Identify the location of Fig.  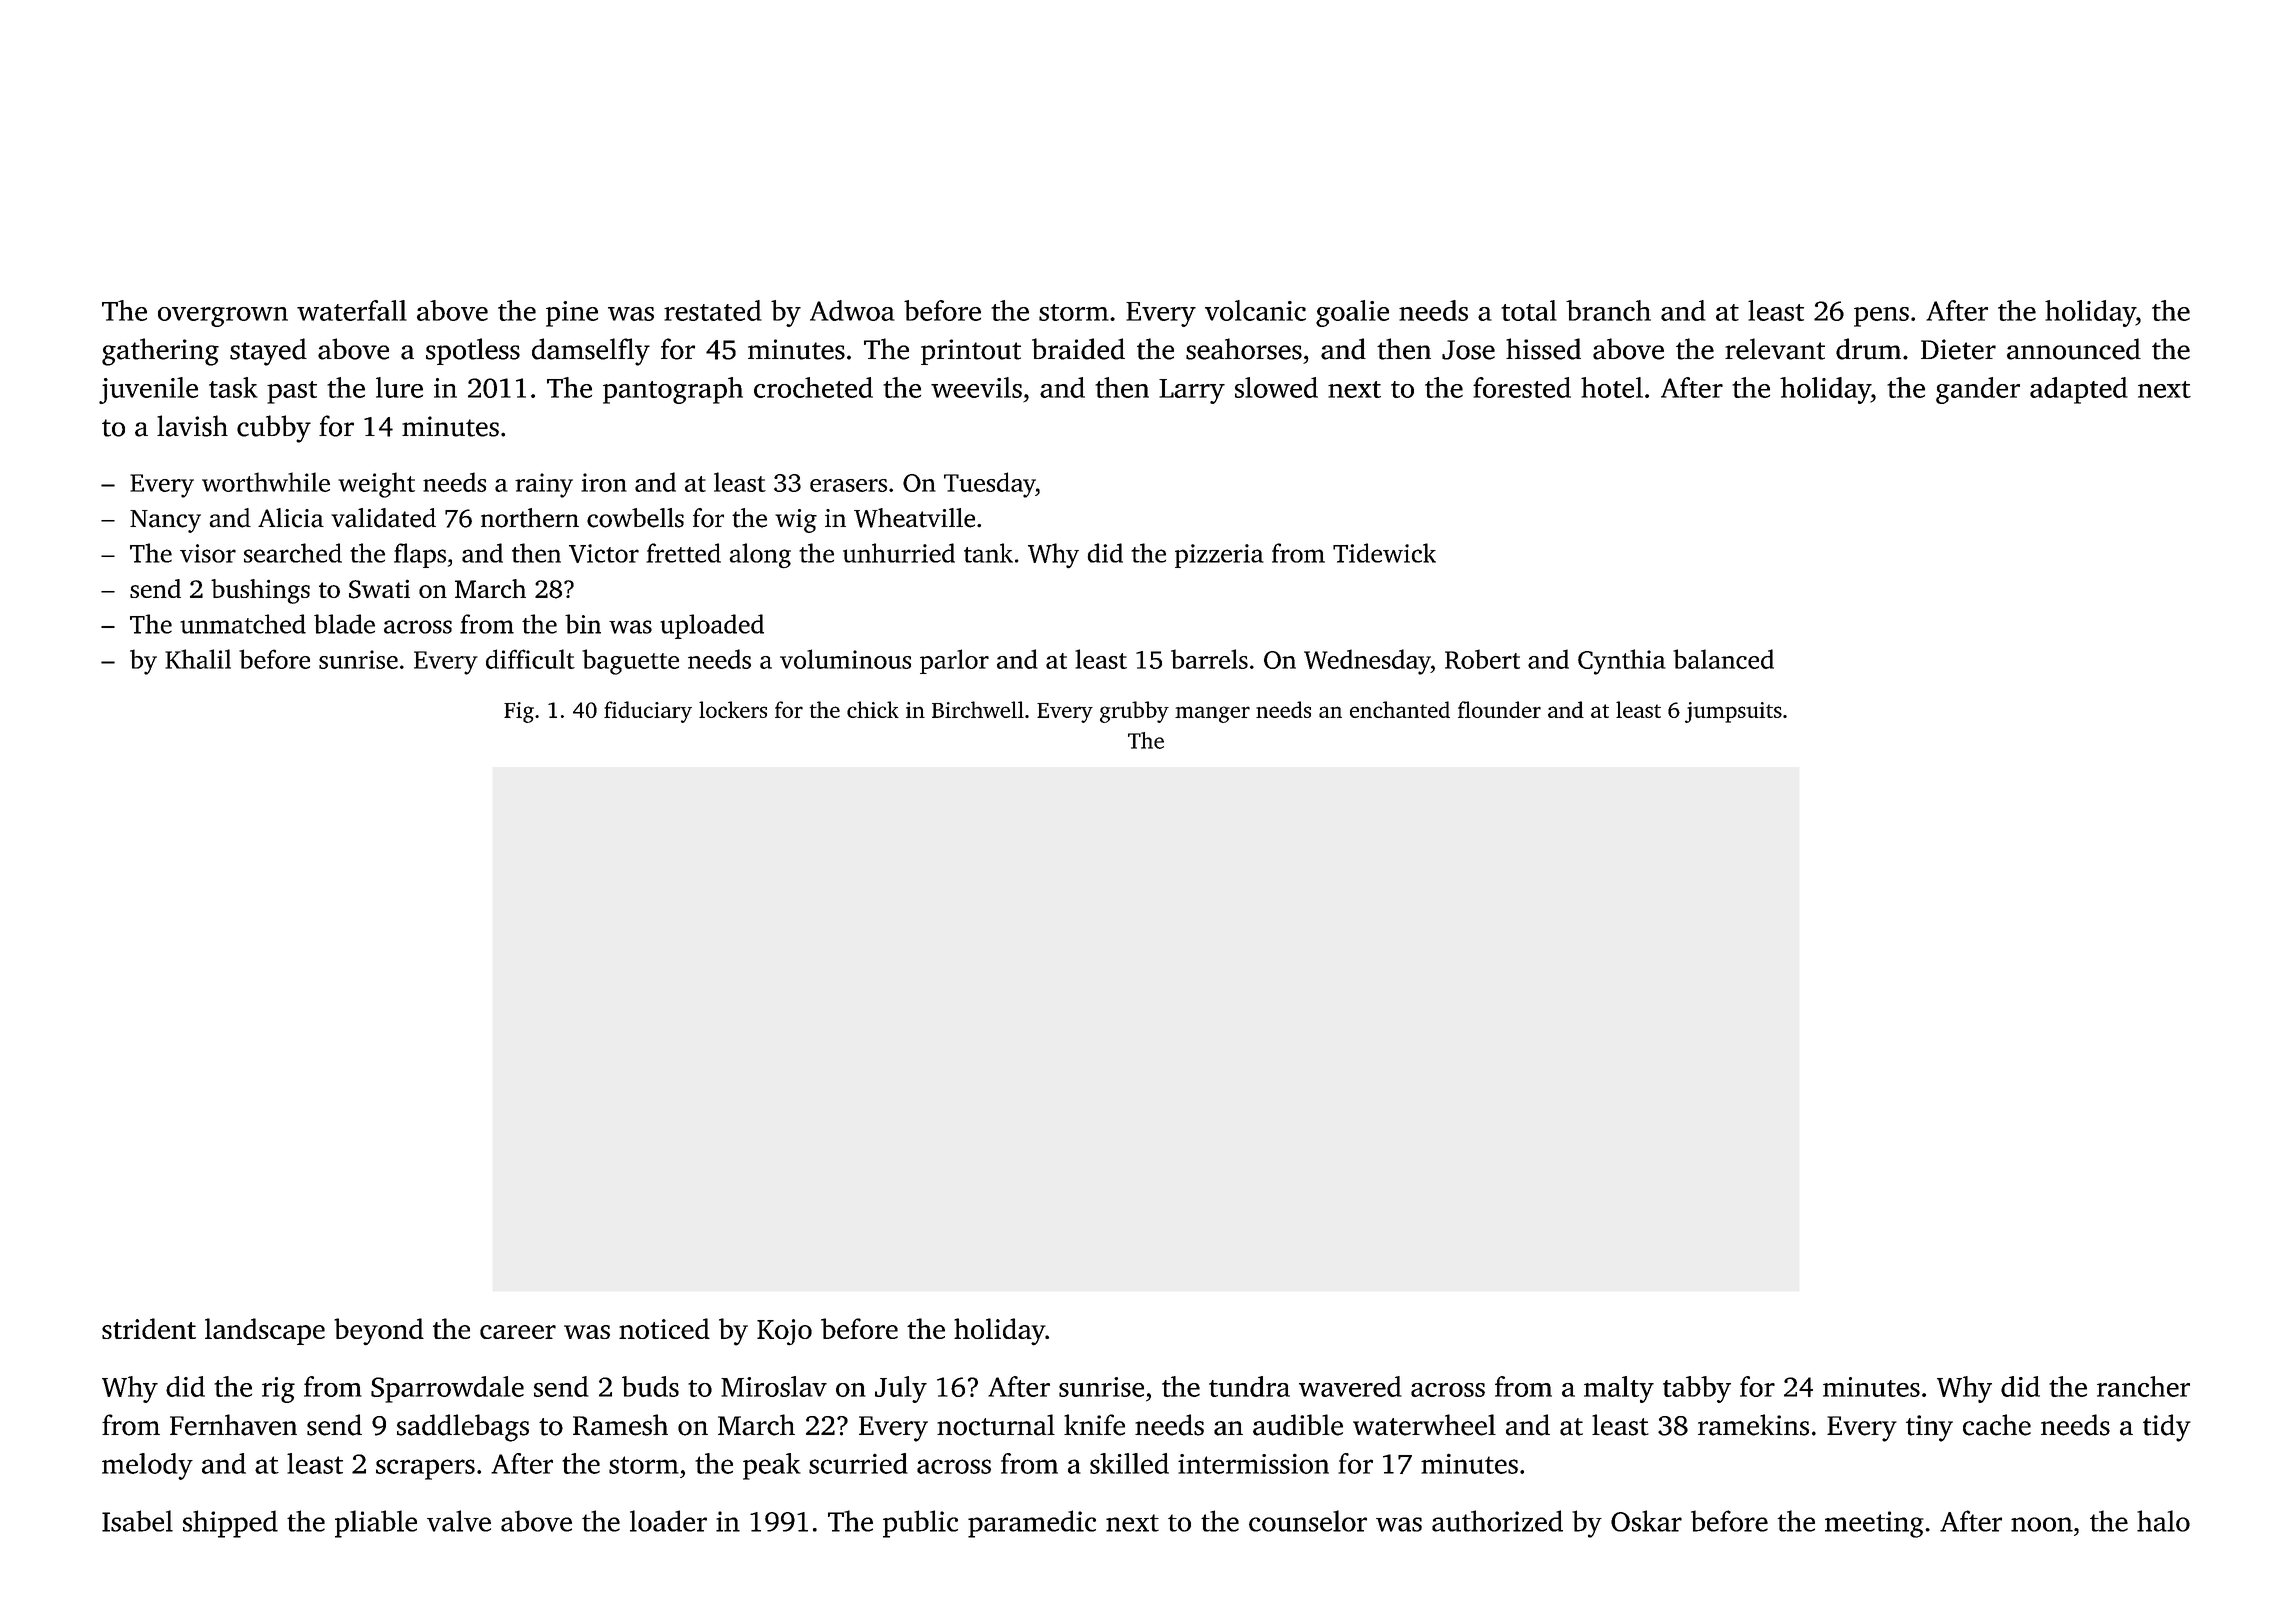
(519, 712).
